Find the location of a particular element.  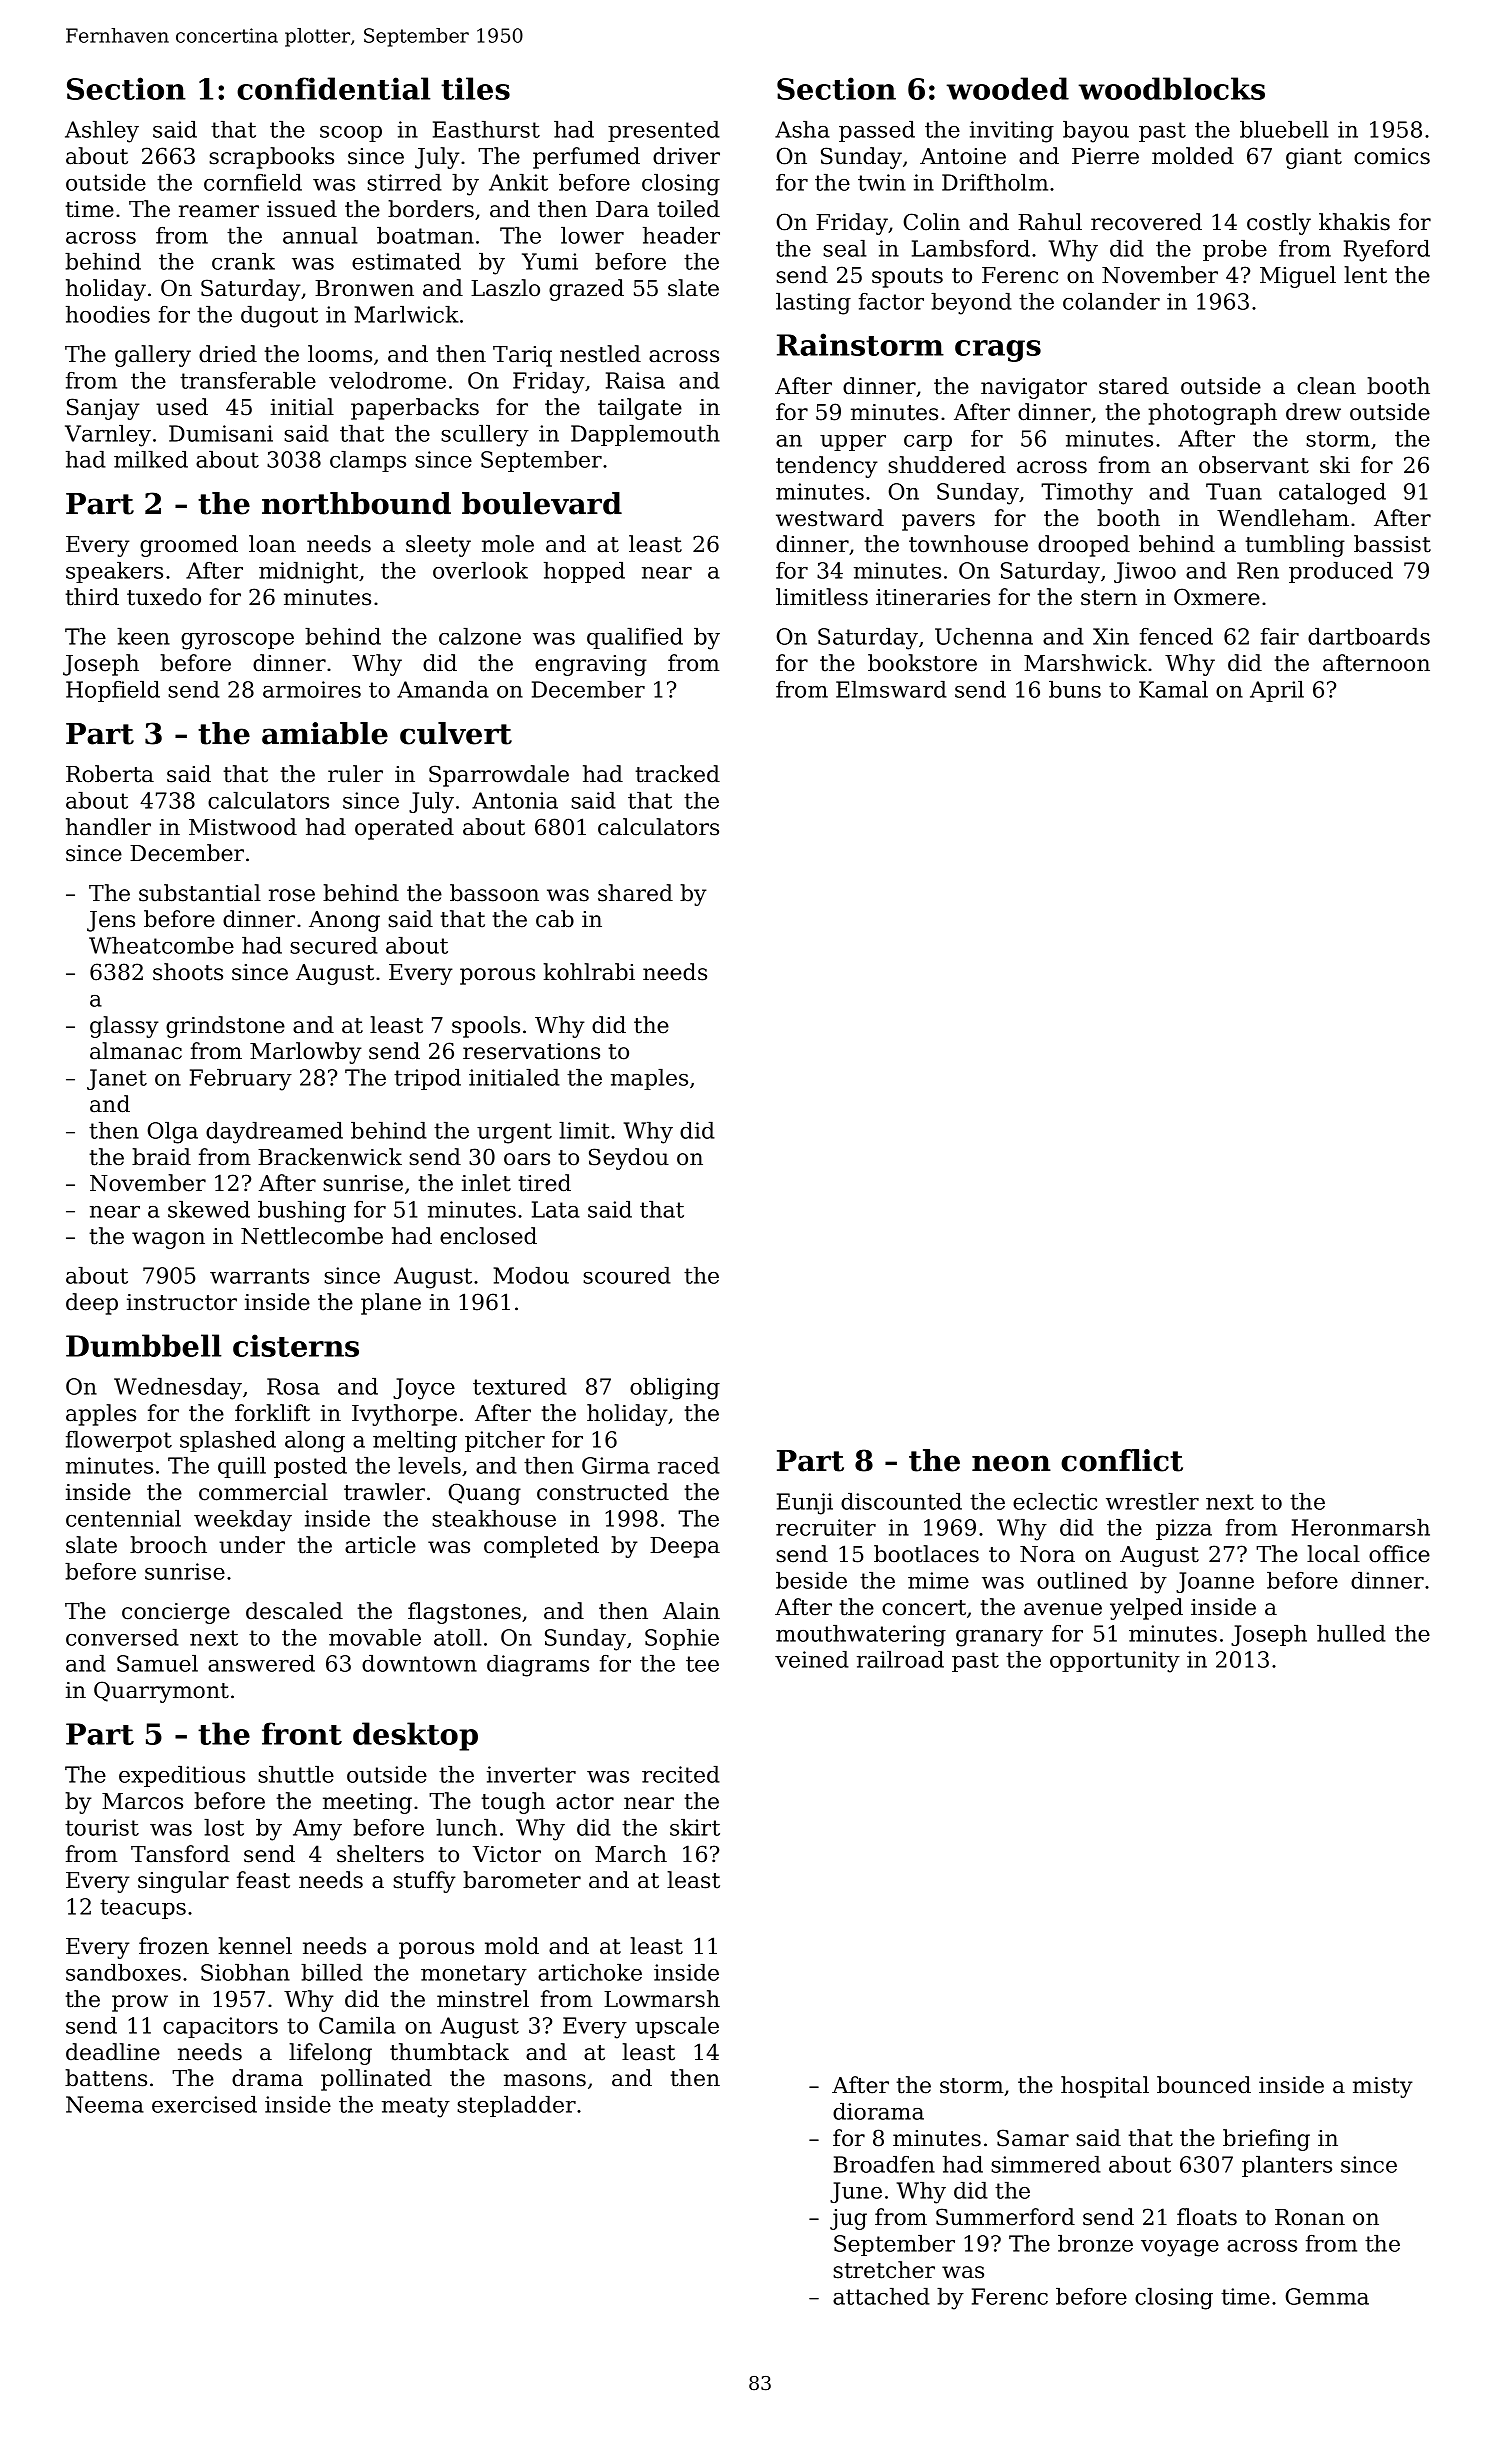

dartboards is located at coordinates (1369, 636).
